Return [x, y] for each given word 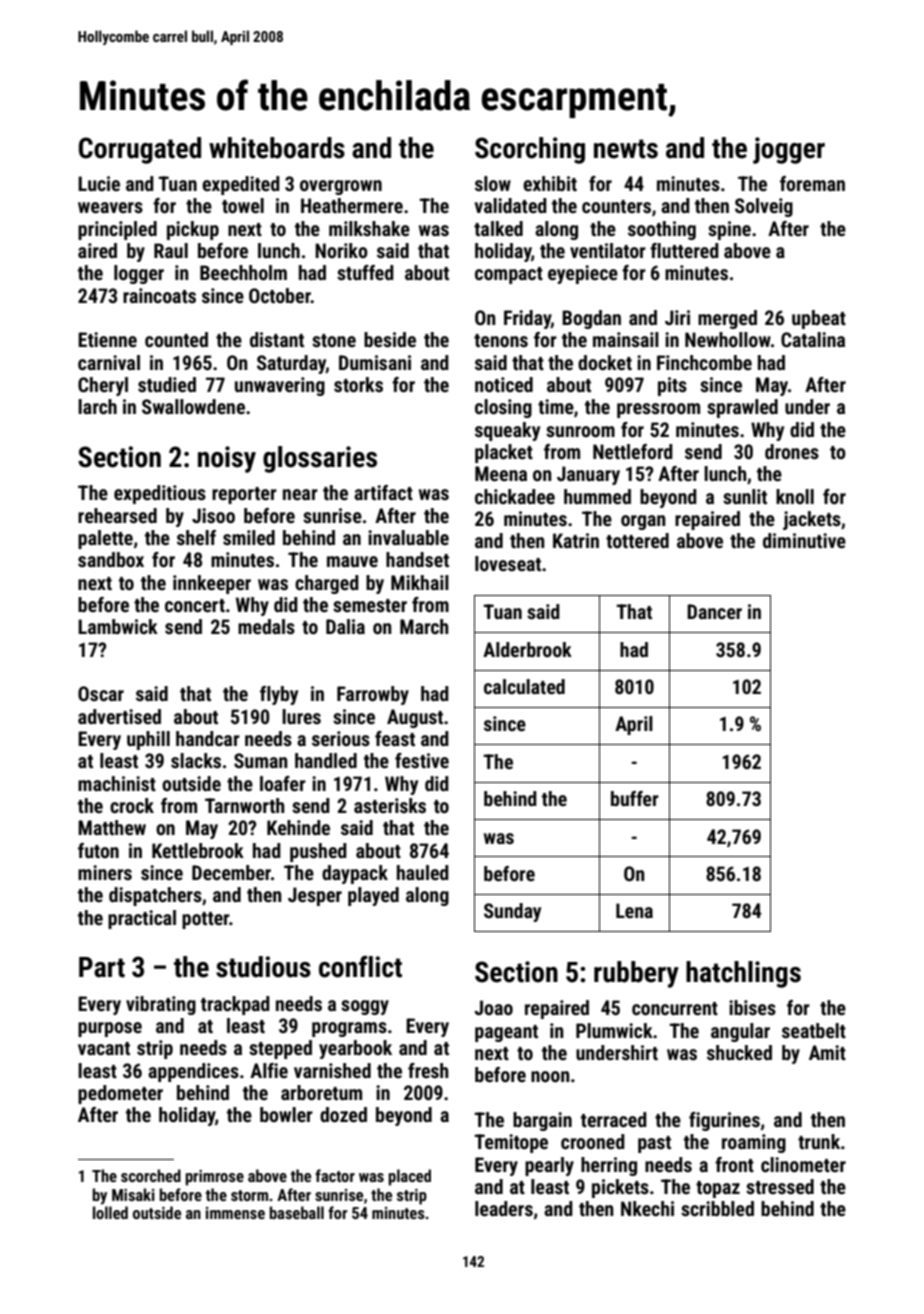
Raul [171, 250]
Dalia [345, 626]
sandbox [111, 559]
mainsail [626, 339]
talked [498, 228]
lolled [110, 1212]
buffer [635, 798]
